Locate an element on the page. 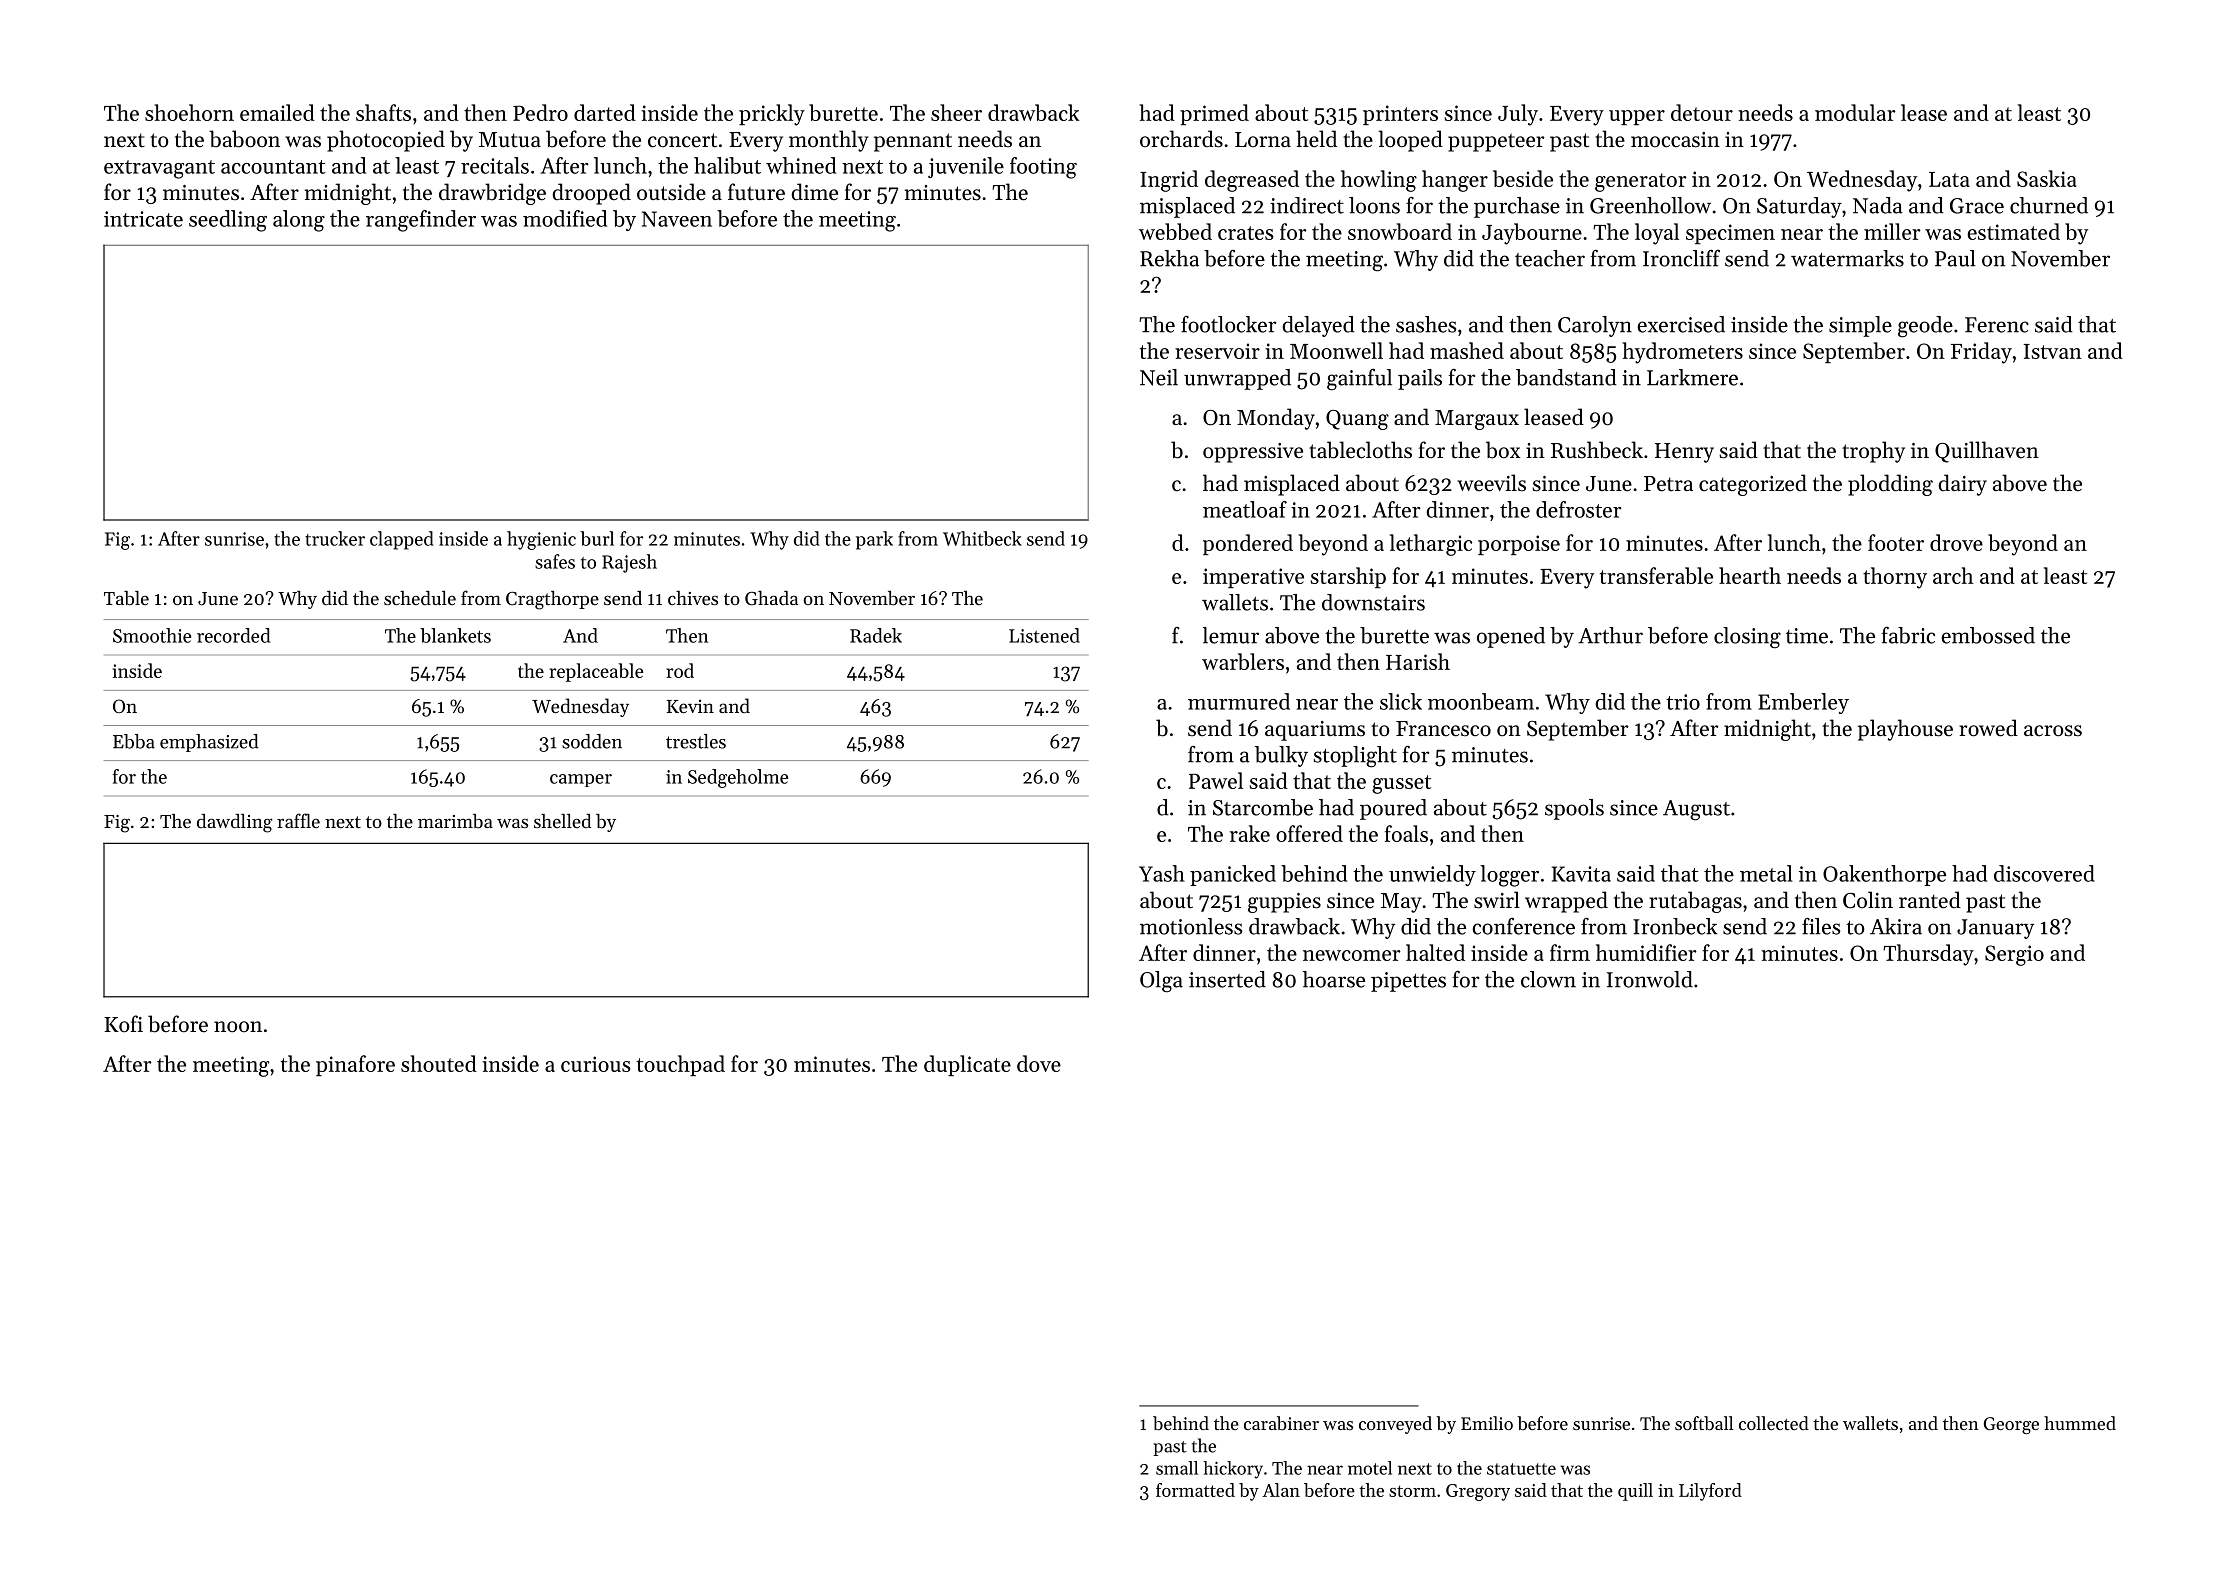 The height and width of the page is (1575, 2228). Saskia is located at coordinates (2047, 178).
